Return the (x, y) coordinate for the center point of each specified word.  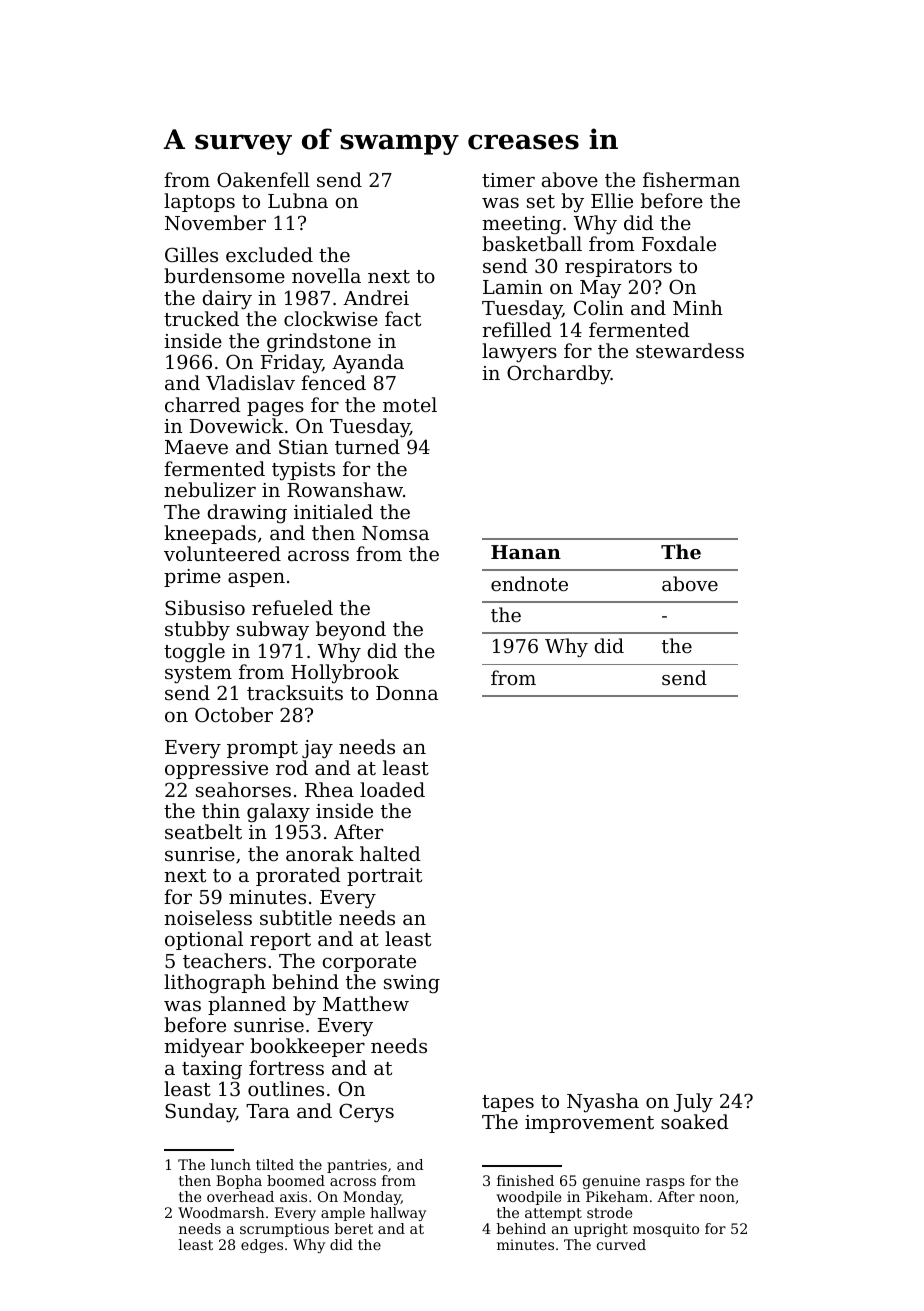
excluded (269, 254)
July (693, 1102)
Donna (407, 693)
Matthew (366, 1003)
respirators (618, 268)
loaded (392, 789)
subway (273, 631)
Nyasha (603, 1103)
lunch (231, 1164)
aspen (256, 580)
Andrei (376, 297)
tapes (508, 1103)
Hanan (526, 552)
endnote (529, 583)
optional (204, 940)
